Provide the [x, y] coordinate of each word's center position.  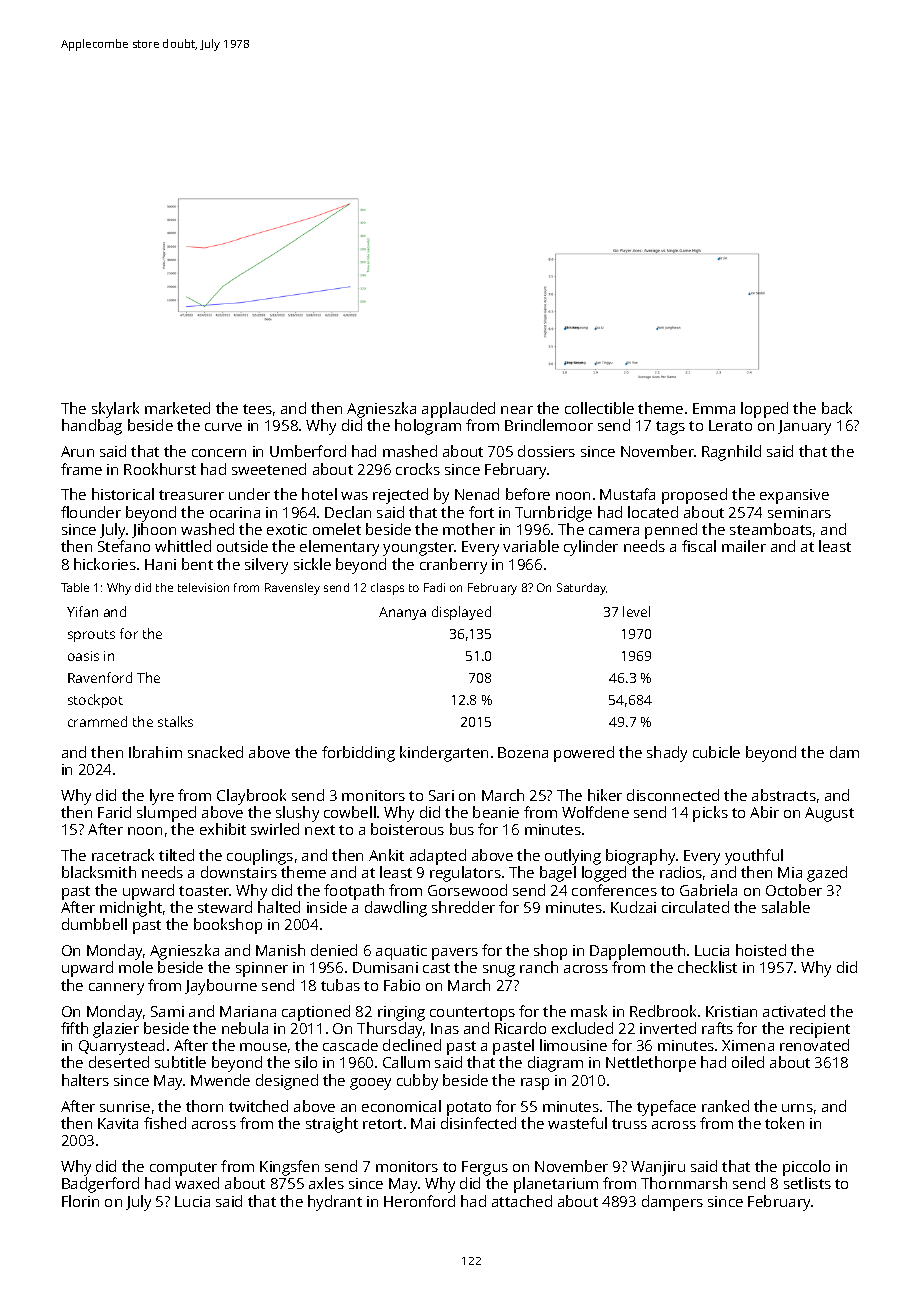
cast [436, 968]
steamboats [771, 529]
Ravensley [292, 589]
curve [223, 427]
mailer [744, 546]
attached [522, 1201]
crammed [97, 721]
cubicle [716, 752]
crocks [418, 469]
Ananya [402, 613]
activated [794, 1011]
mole [136, 967]
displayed [461, 613]
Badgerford [100, 1185]
